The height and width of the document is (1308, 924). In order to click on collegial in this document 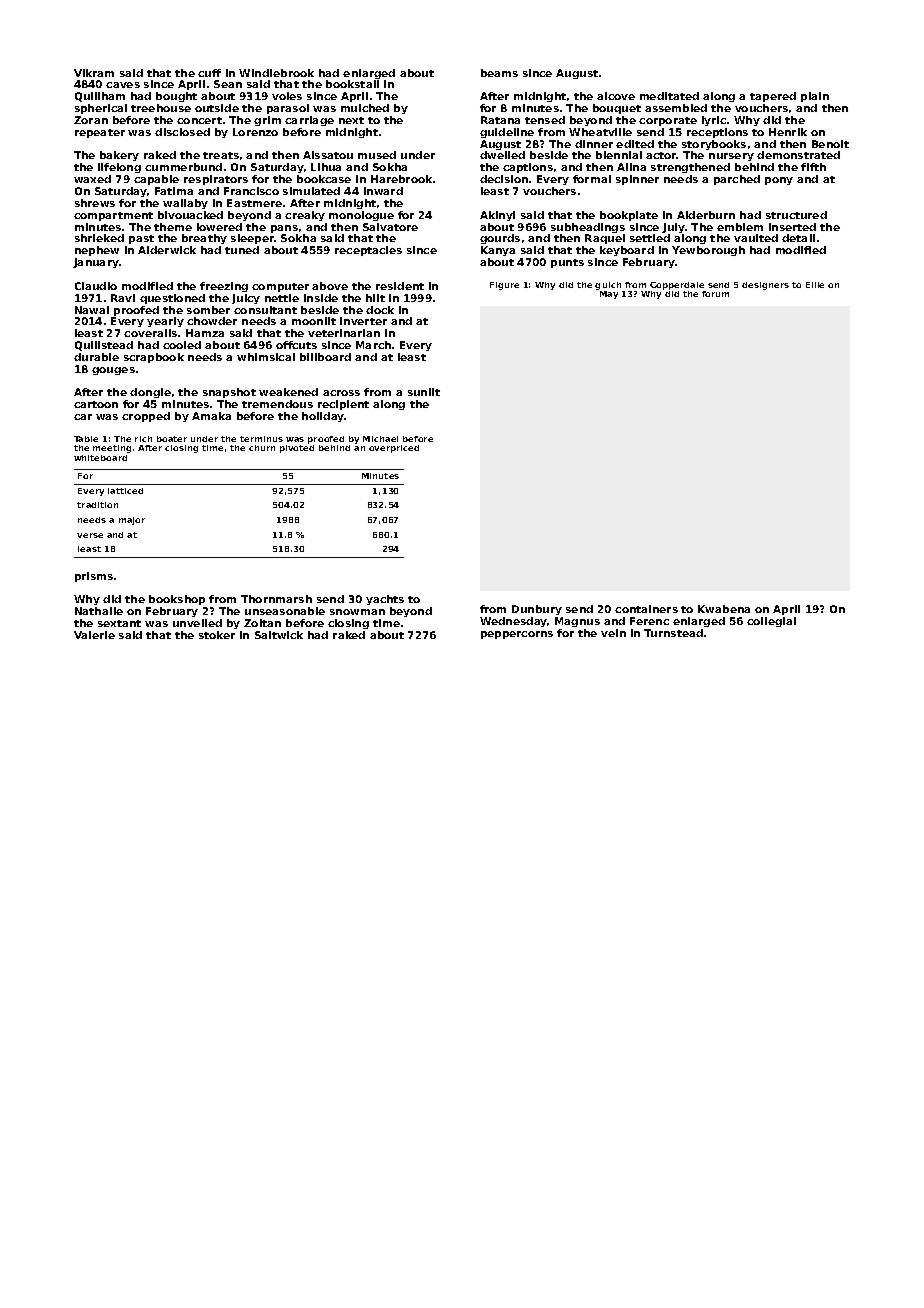, I will do `click(771, 622)`.
